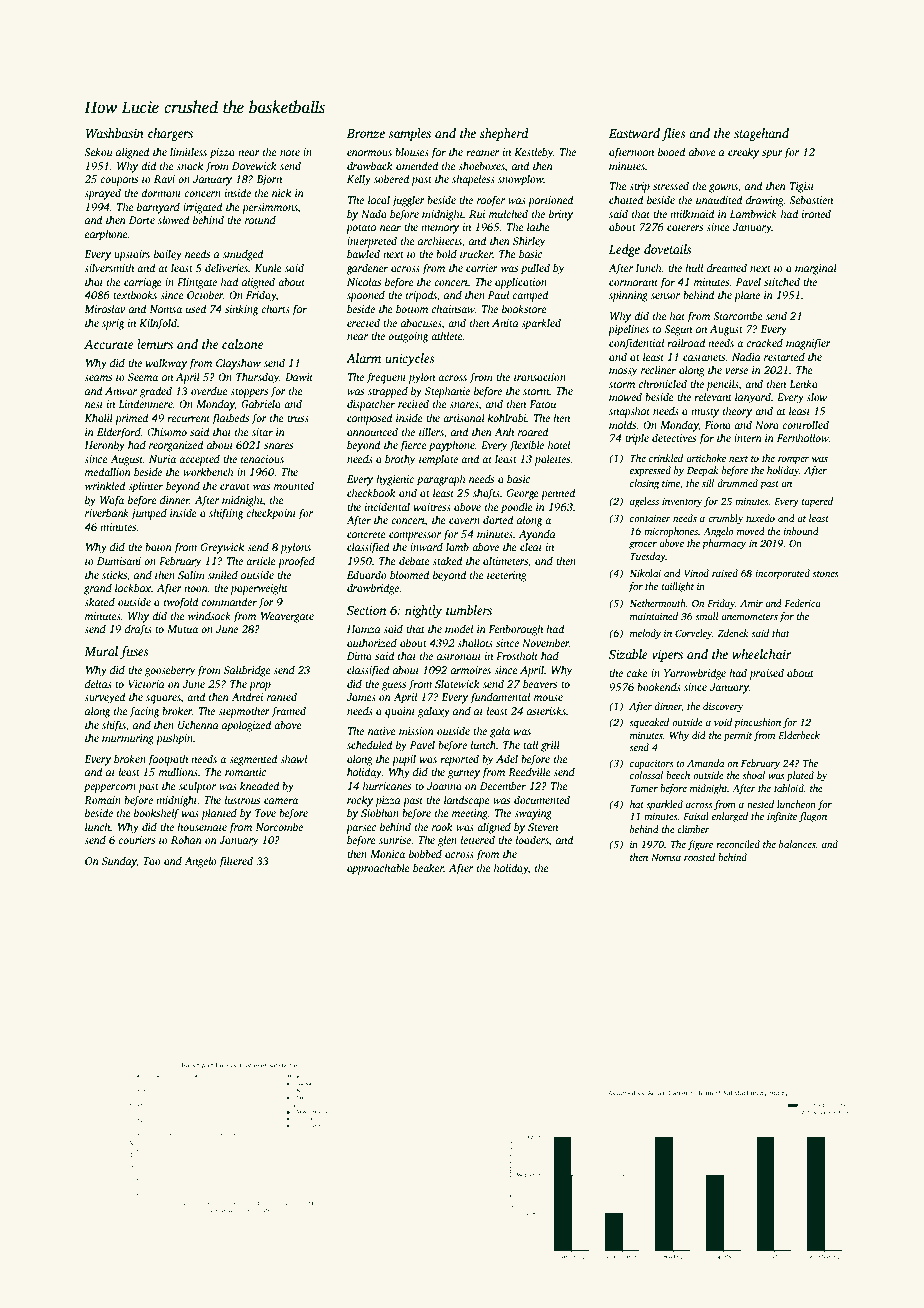 The width and height of the screenshot is (924, 1308). Describe the element at coordinates (119, 561) in the screenshot. I see `Dumisani` at that location.
